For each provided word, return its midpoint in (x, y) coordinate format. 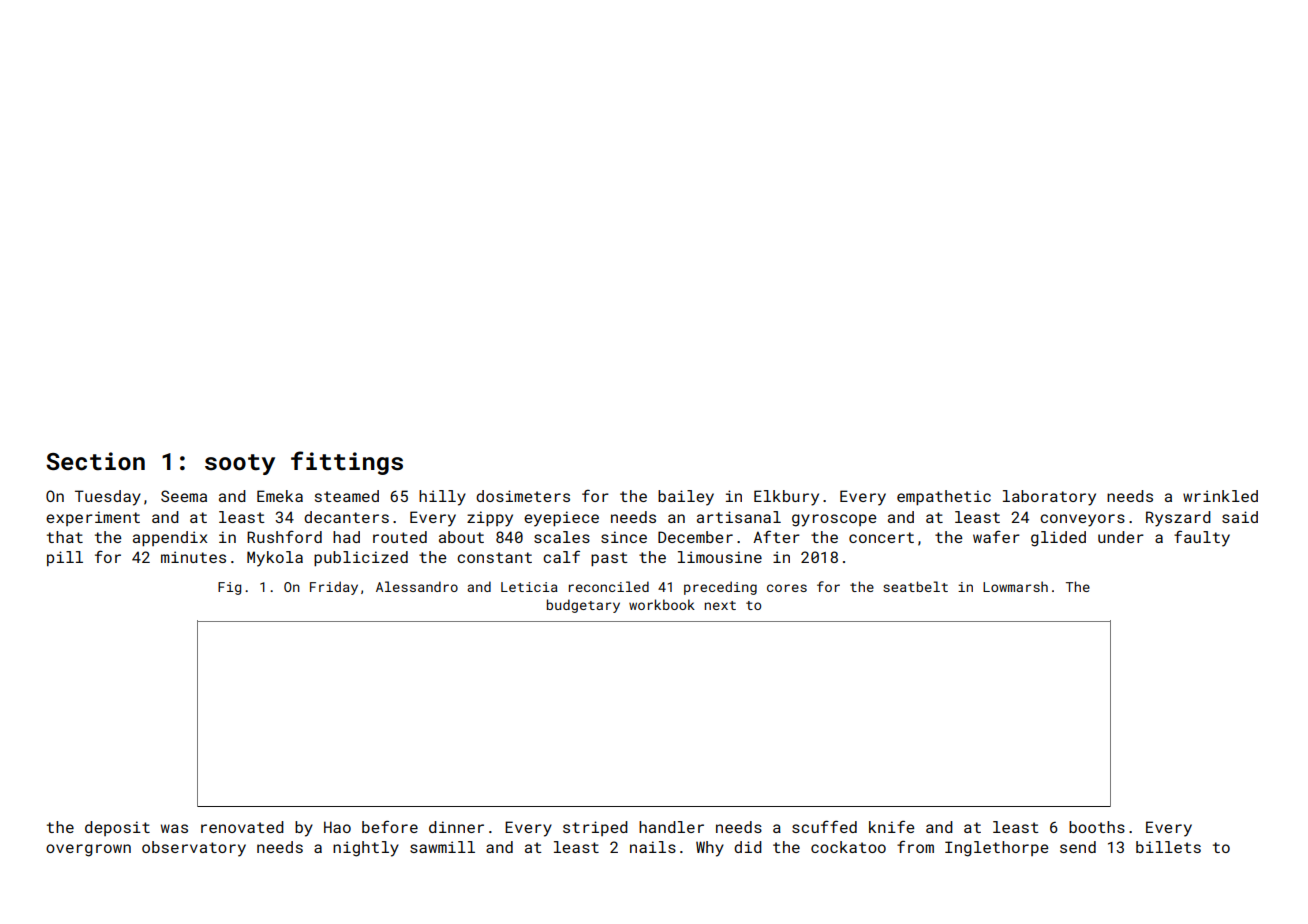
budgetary (583, 606)
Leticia (529, 587)
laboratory (1049, 498)
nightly (366, 849)
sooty (240, 464)
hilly (442, 498)
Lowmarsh (1015, 586)
